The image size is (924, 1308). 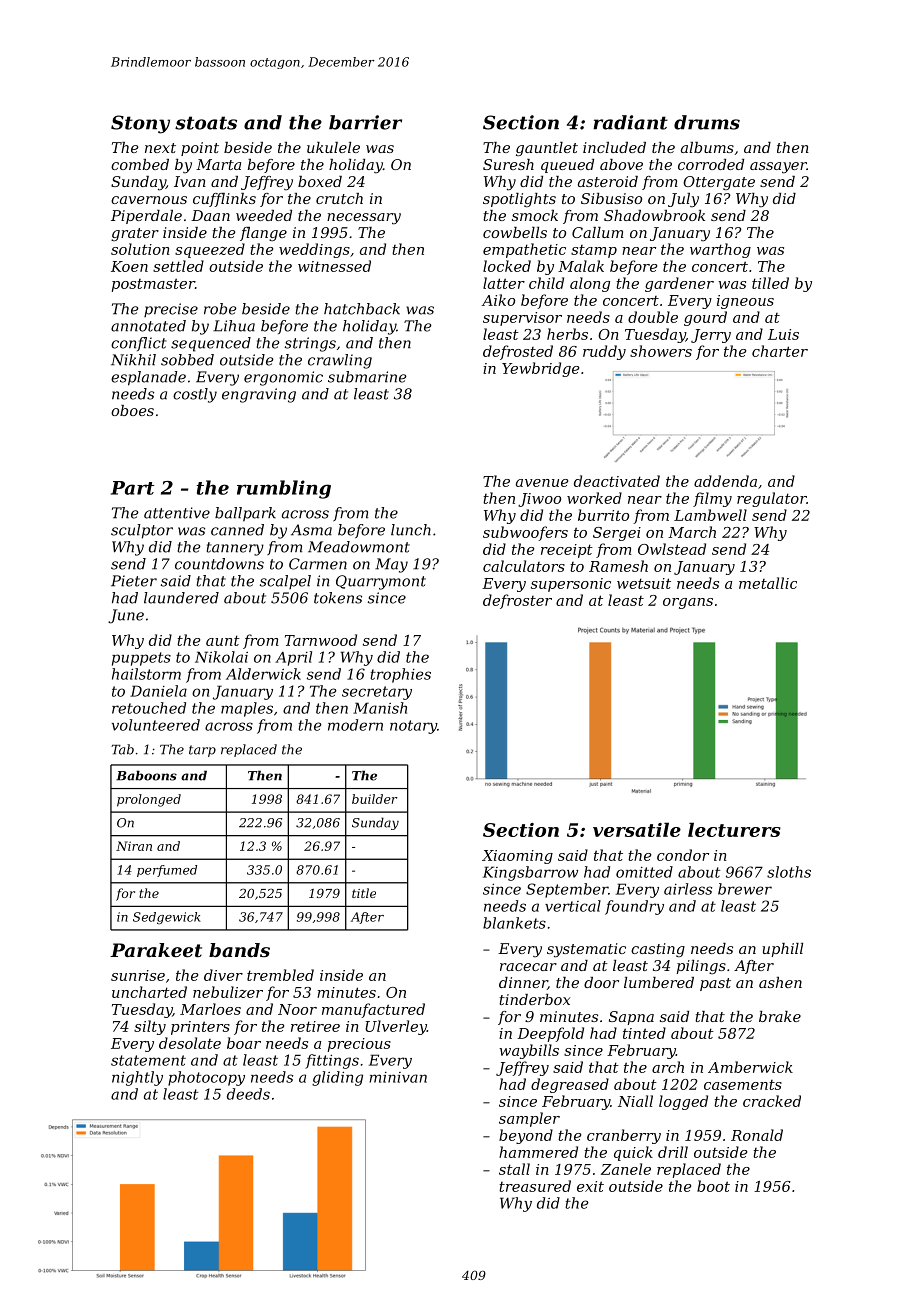 I want to click on stall, so click(x=514, y=1169).
